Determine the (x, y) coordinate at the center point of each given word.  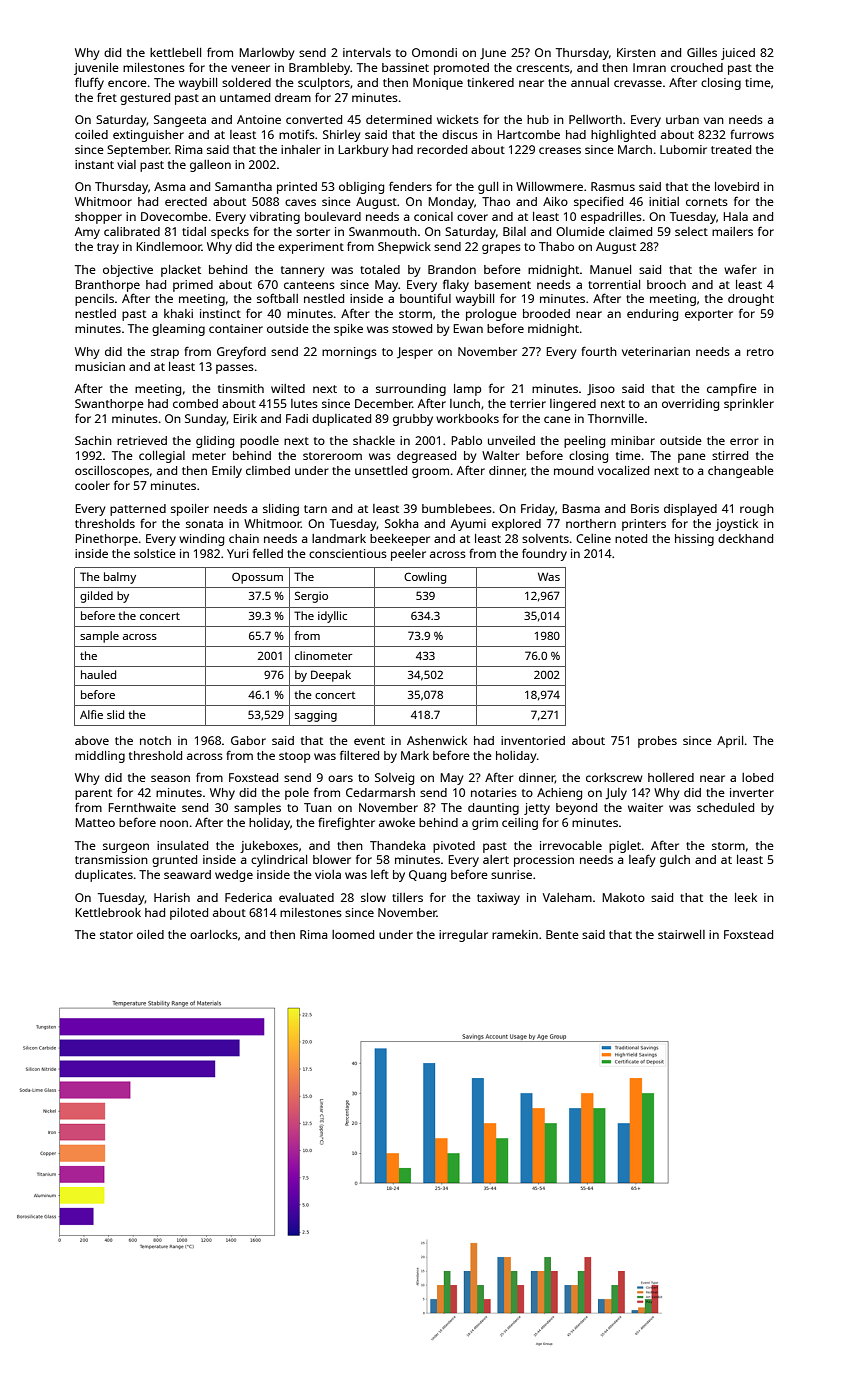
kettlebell (175, 52)
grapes (501, 249)
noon (174, 823)
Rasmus (613, 186)
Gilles (702, 52)
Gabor (248, 740)
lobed (757, 777)
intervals (367, 52)
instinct (220, 313)
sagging (316, 716)
